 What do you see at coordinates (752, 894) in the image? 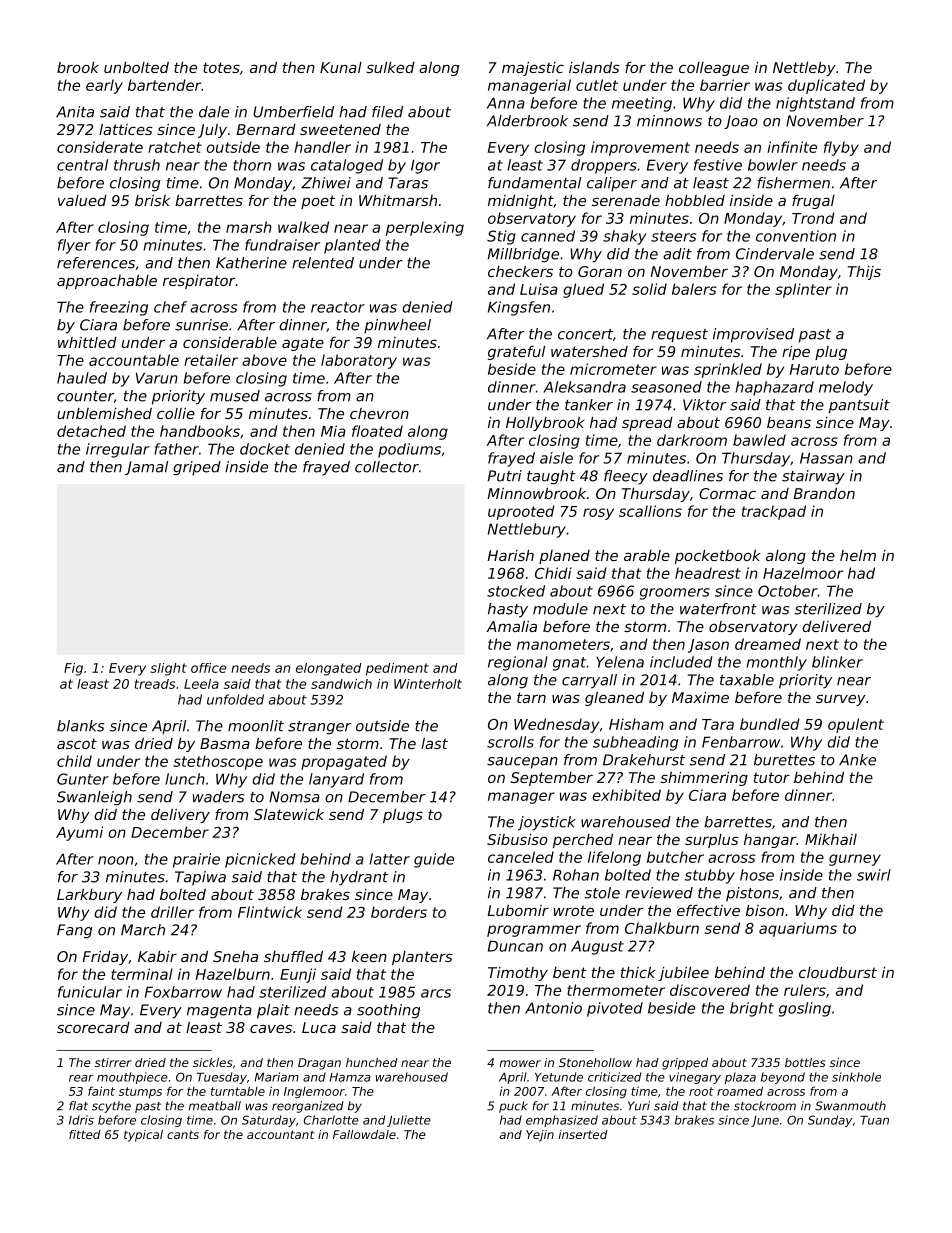
I see `pistons` at bounding box center [752, 894].
